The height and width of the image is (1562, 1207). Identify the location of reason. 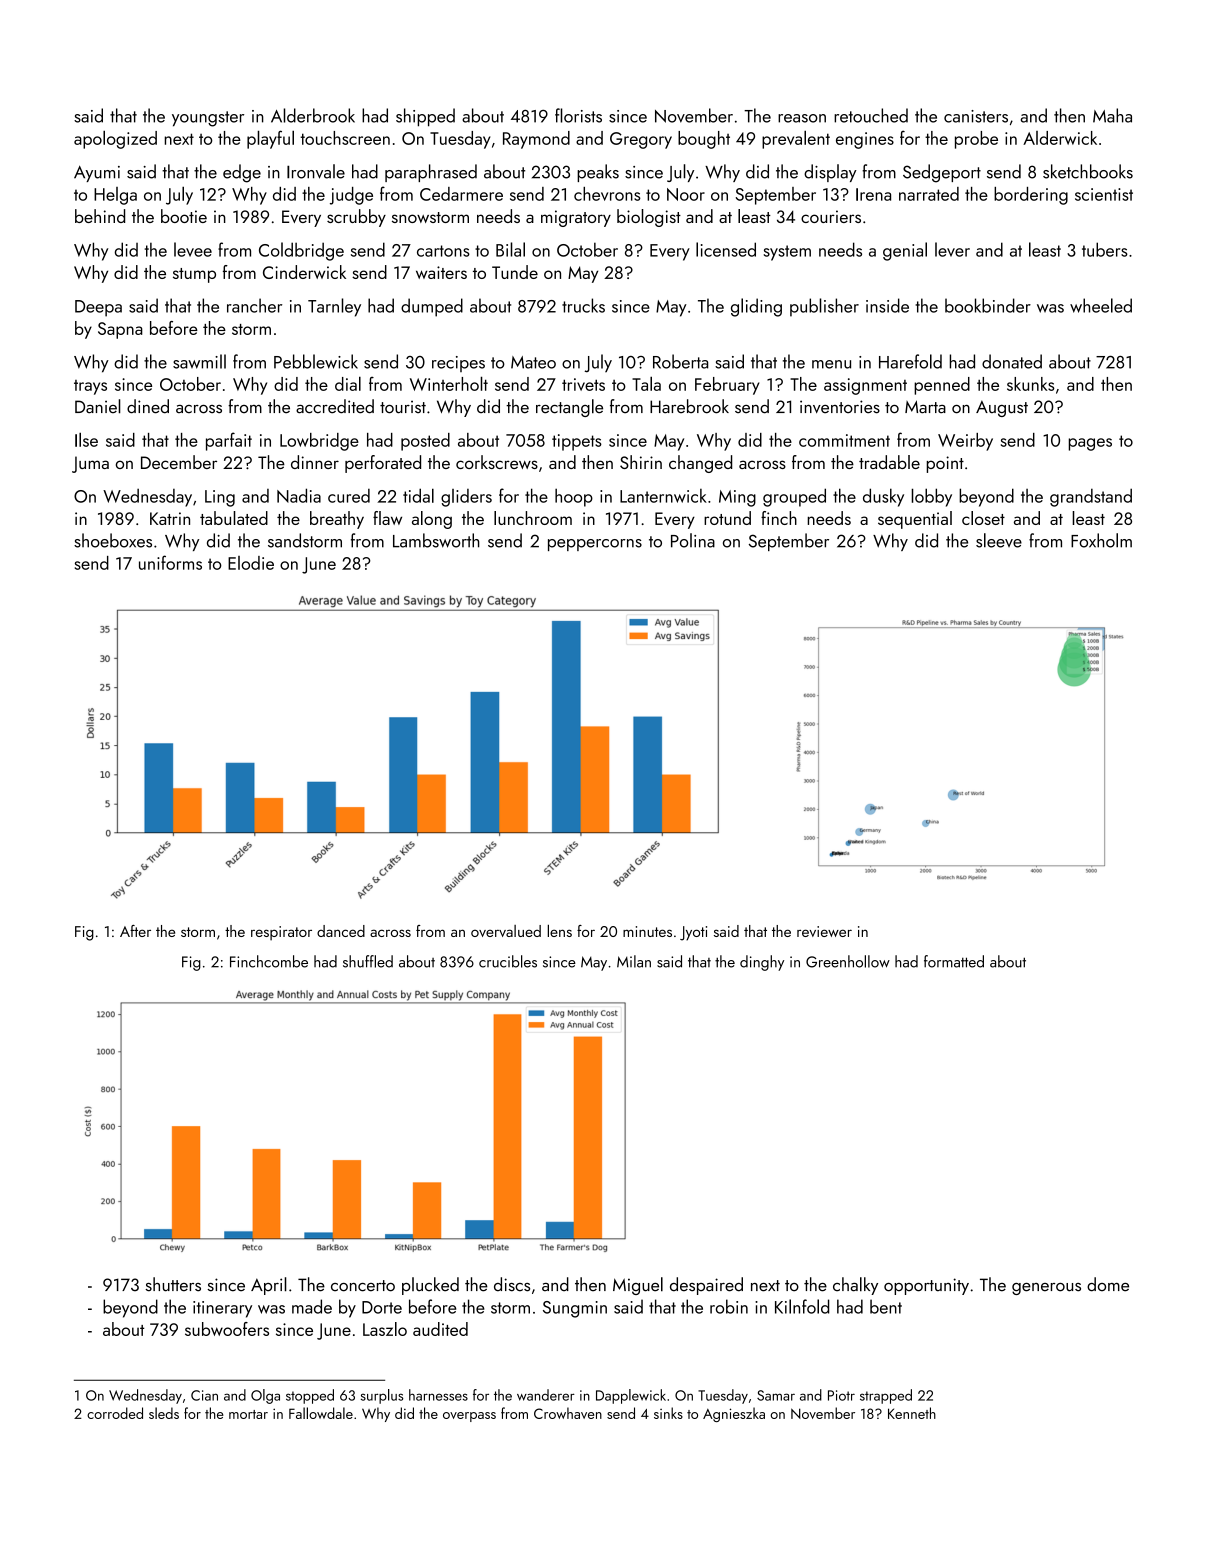
(802, 118).
